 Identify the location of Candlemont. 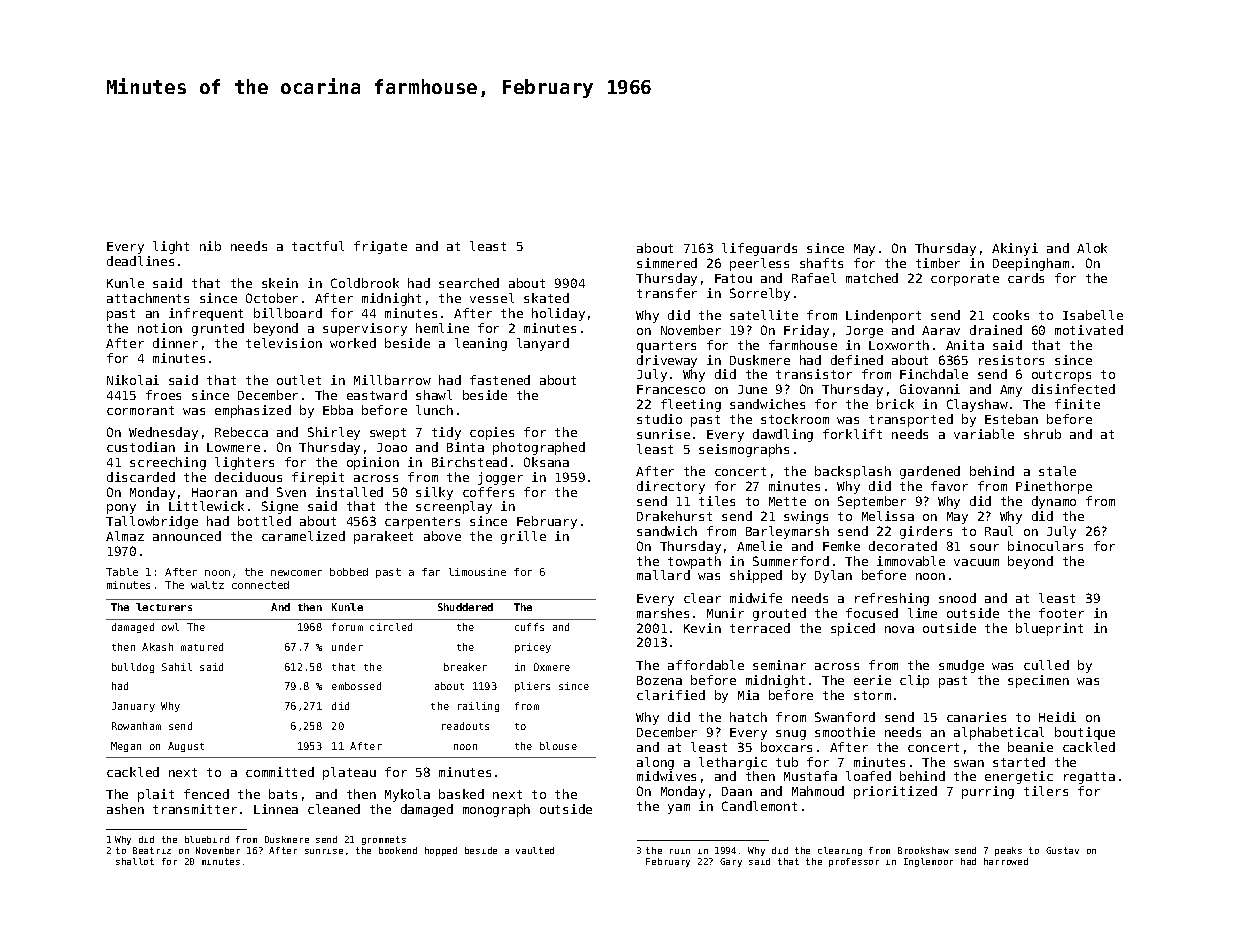
(759, 806).
